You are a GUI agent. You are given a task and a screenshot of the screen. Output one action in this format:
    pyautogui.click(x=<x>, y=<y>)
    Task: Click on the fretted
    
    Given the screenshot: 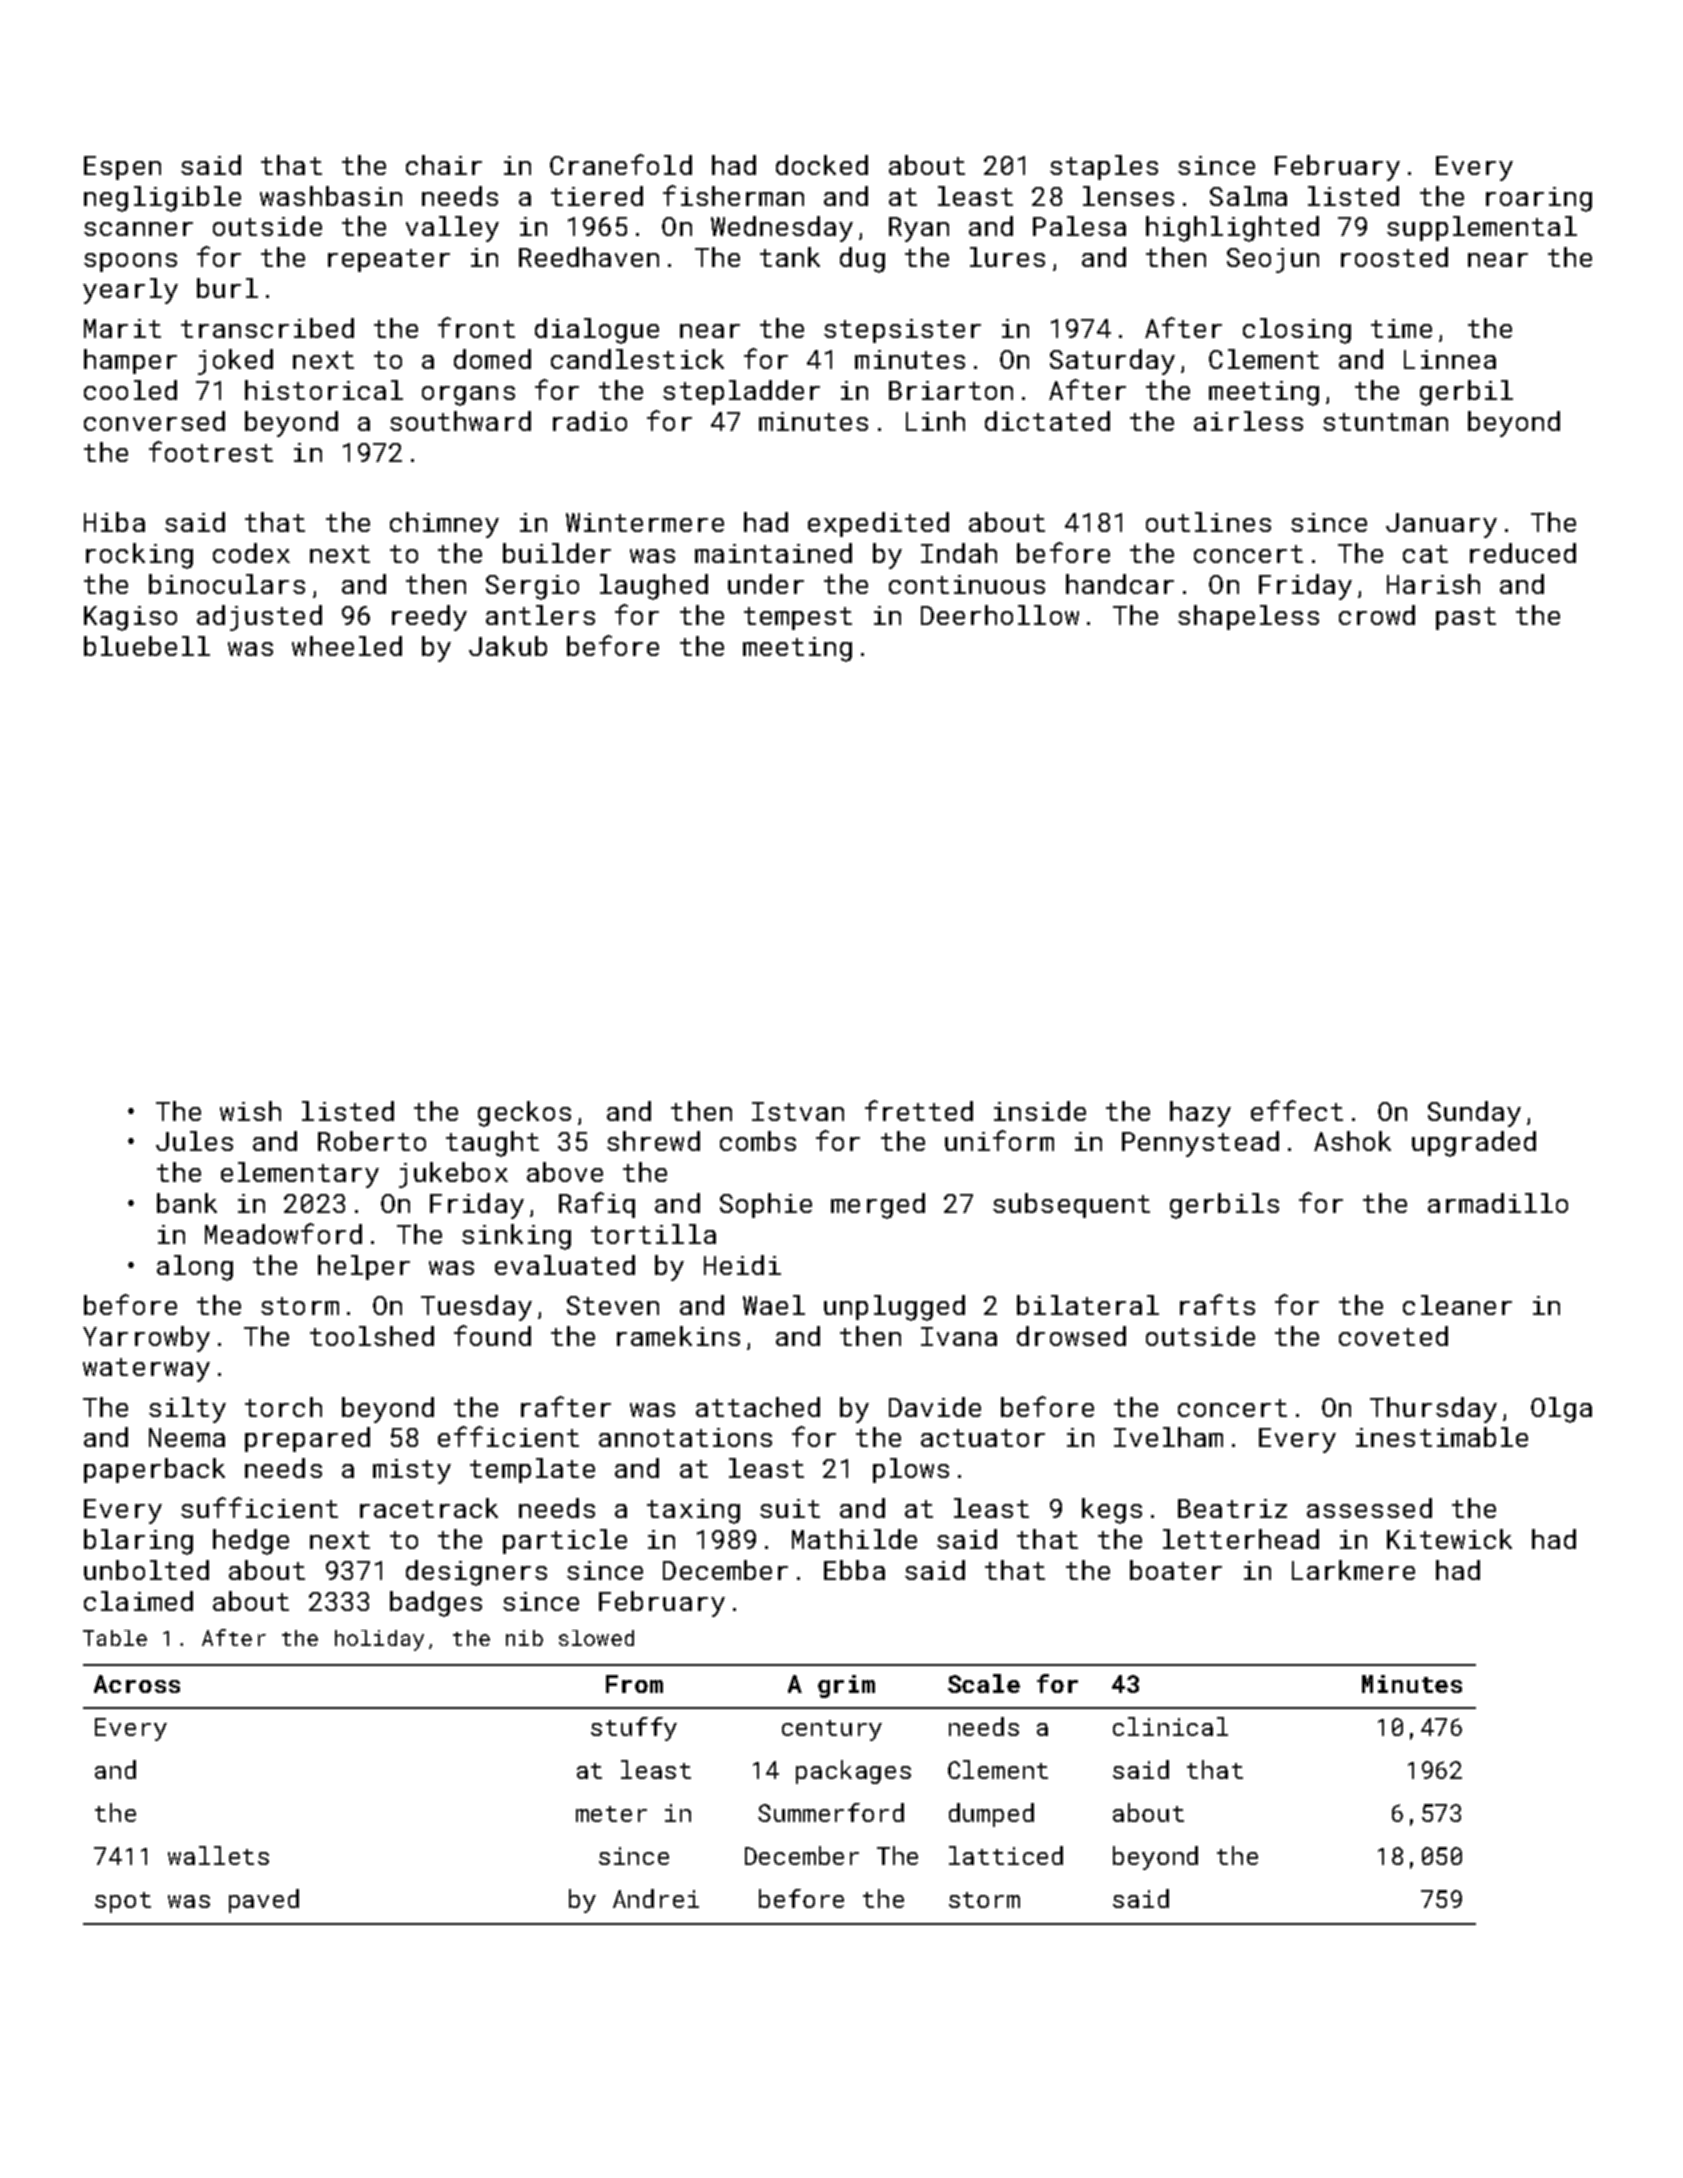 What is the action you would take?
    pyautogui.click(x=919, y=1110)
